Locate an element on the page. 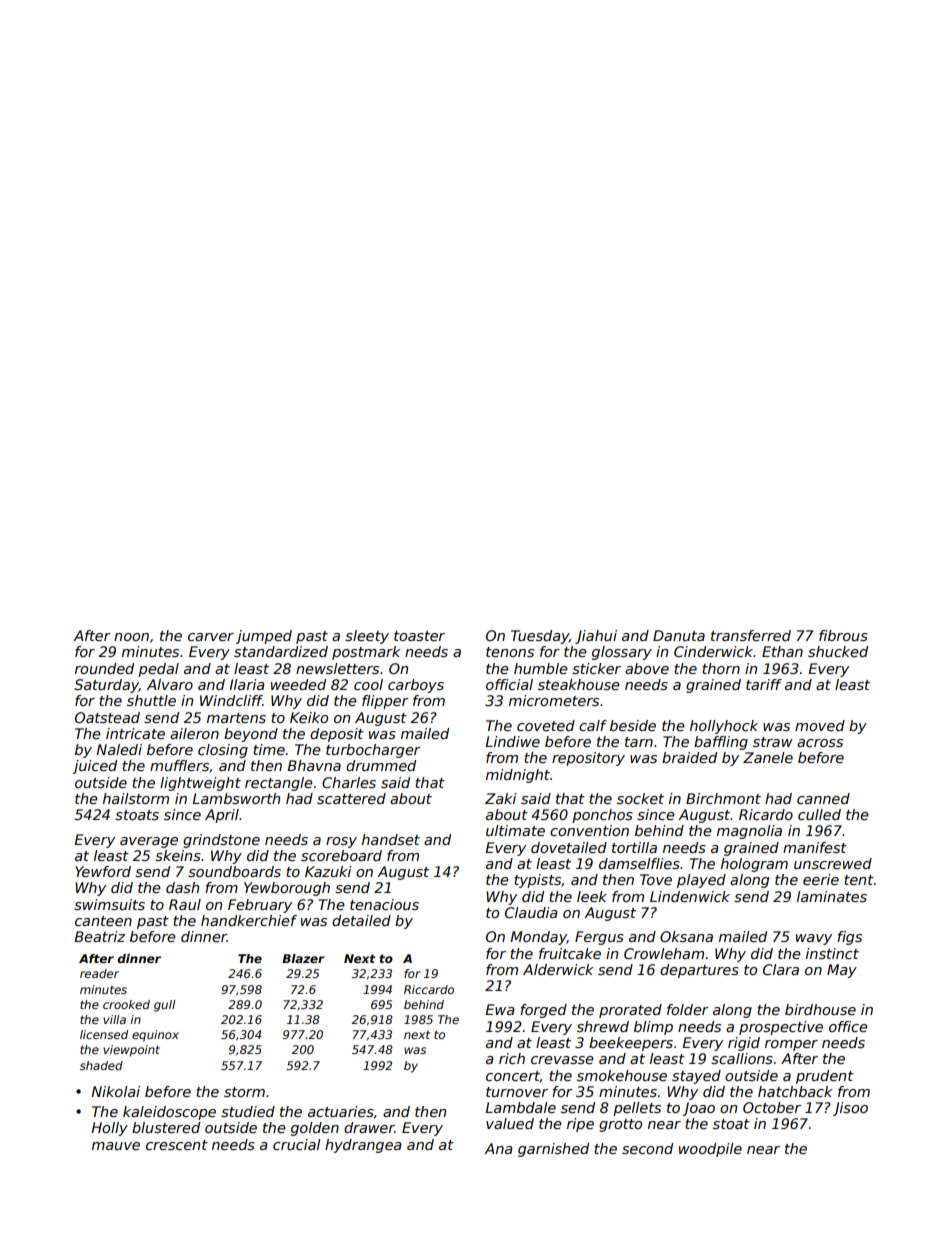 This image has width=952, height=1233. hologram is located at coordinates (754, 865).
